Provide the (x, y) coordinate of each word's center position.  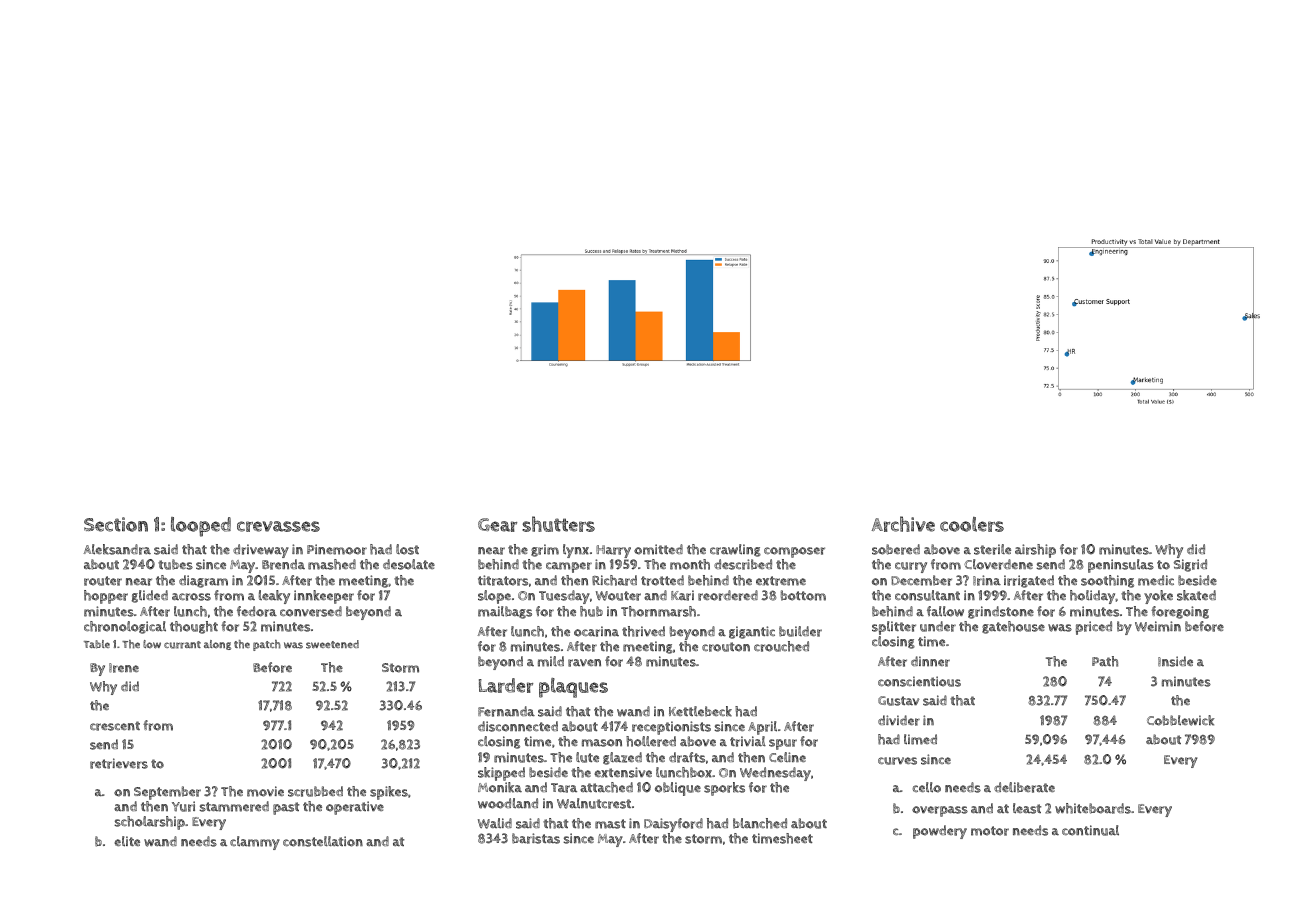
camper (569, 567)
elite (127, 841)
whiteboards (1093, 808)
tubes (175, 564)
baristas (536, 838)
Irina (987, 580)
